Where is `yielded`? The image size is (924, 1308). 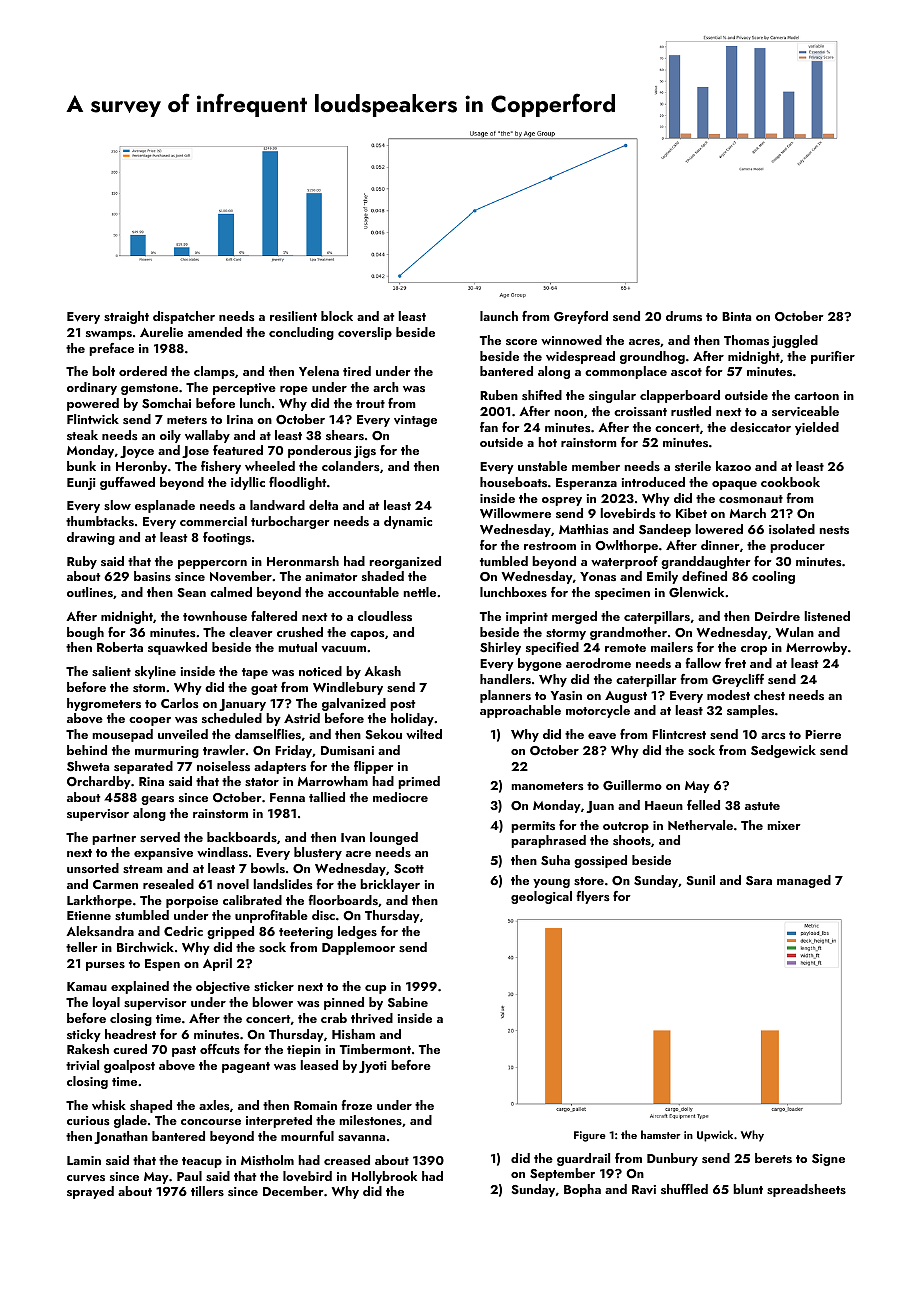
yielded is located at coordinates (817, 428).
